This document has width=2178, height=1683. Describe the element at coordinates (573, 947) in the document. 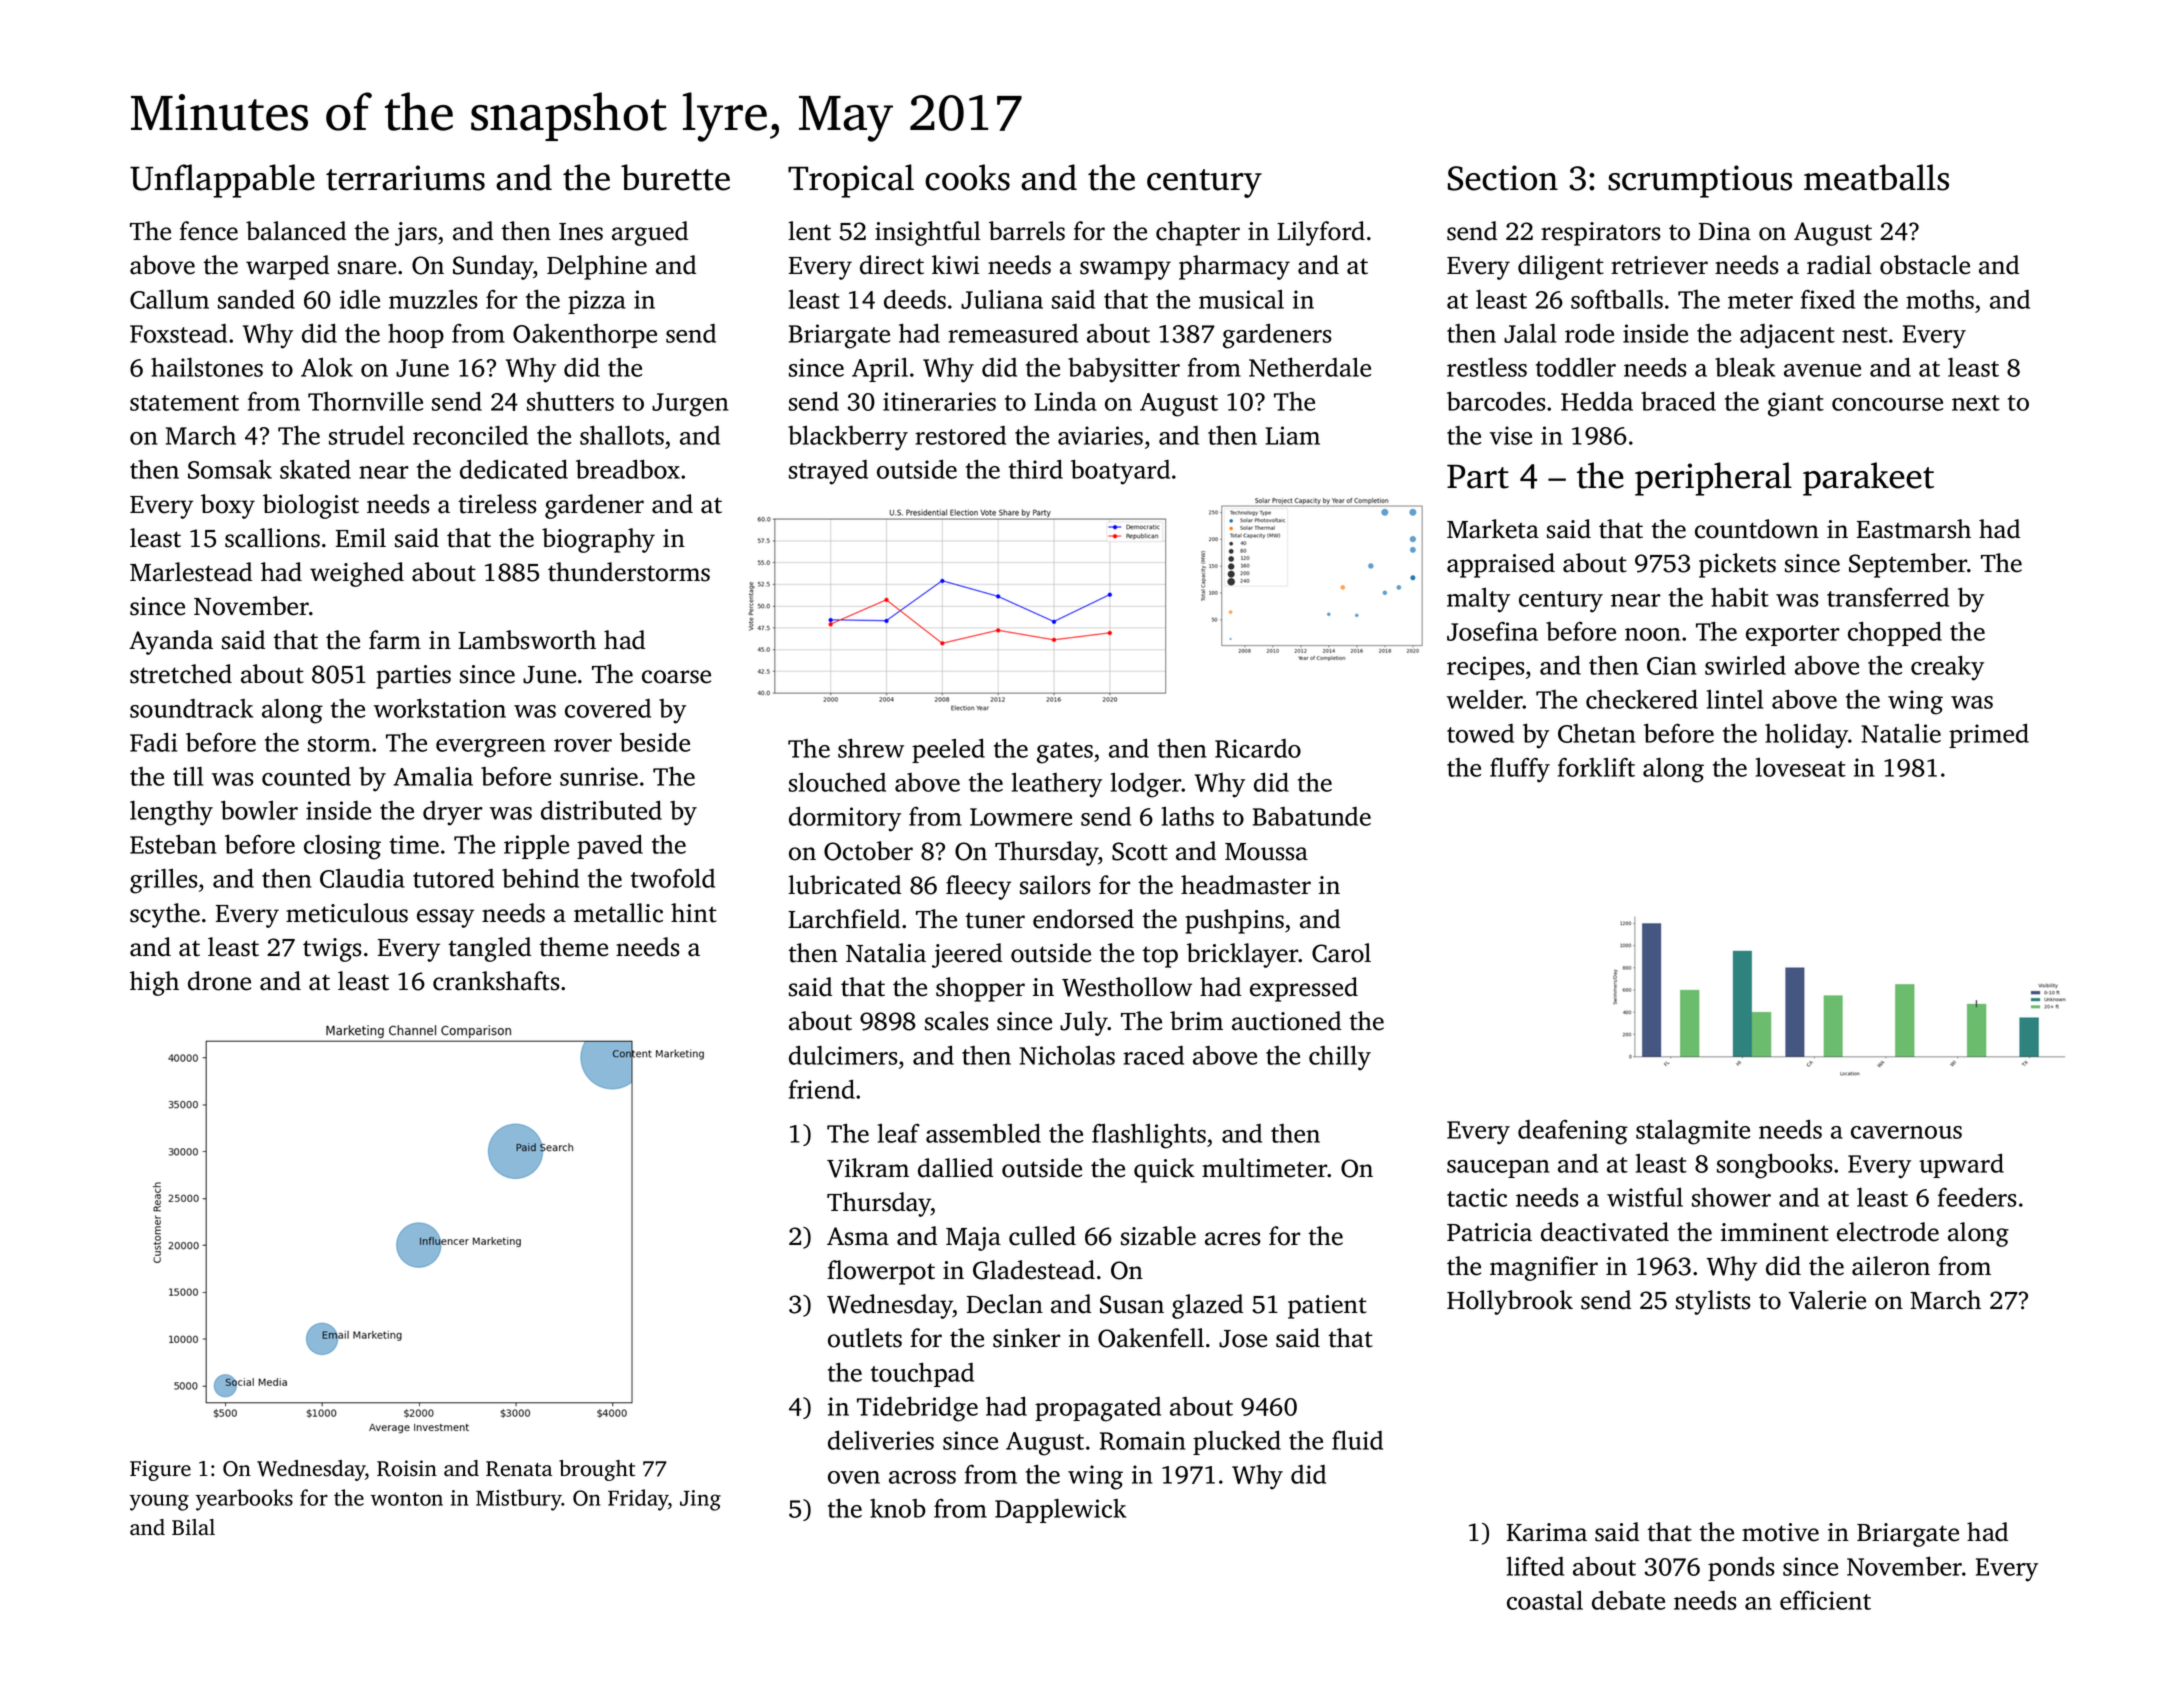

I see `theme` at that location.
